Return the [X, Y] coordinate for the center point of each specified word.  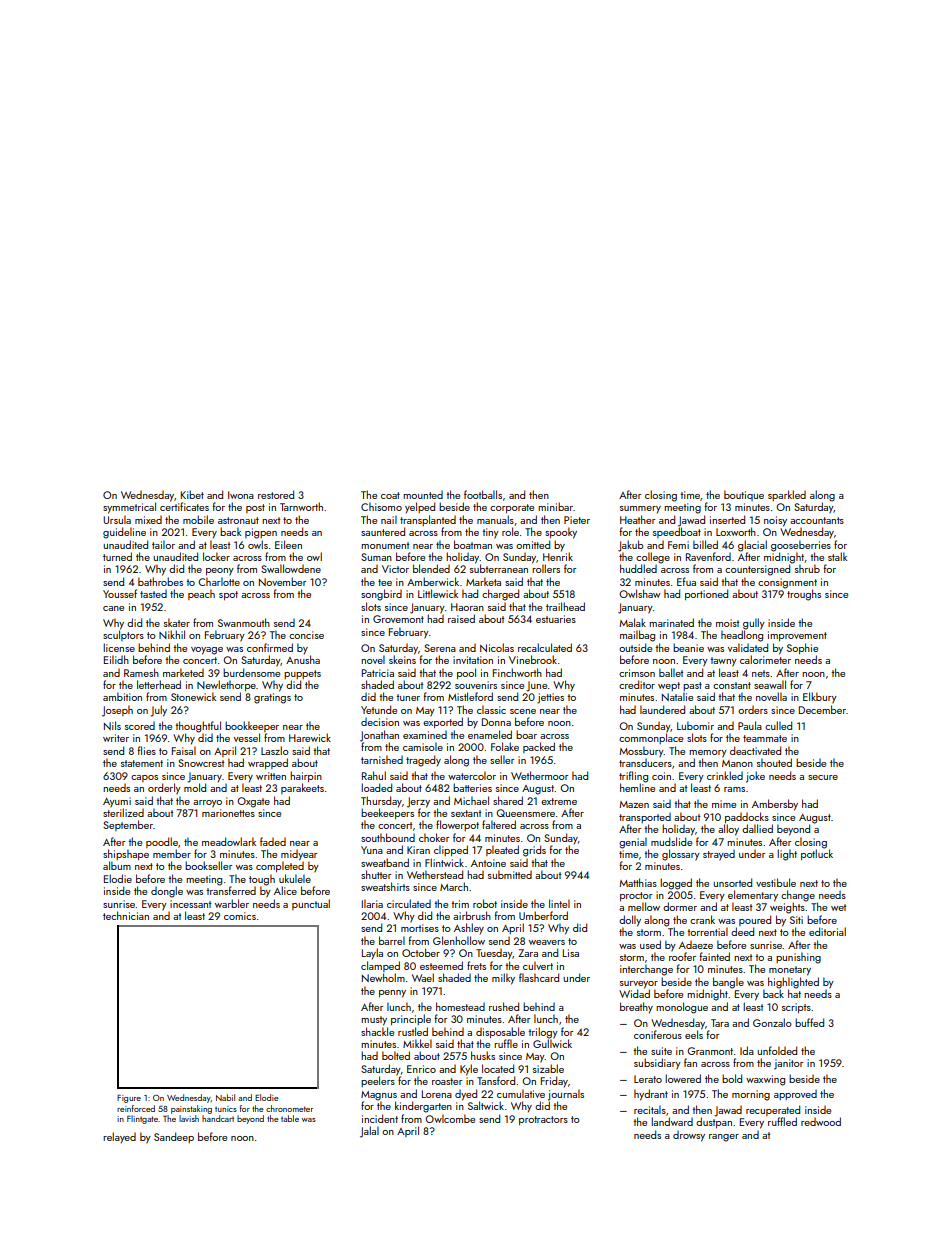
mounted [423, 495]
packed [539, 747]
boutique [744, 495]
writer [116, 738]
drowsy [689, 1136]
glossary [681, 855]
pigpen [261, 533]
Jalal [369, 1132]
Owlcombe [450, 1118]
